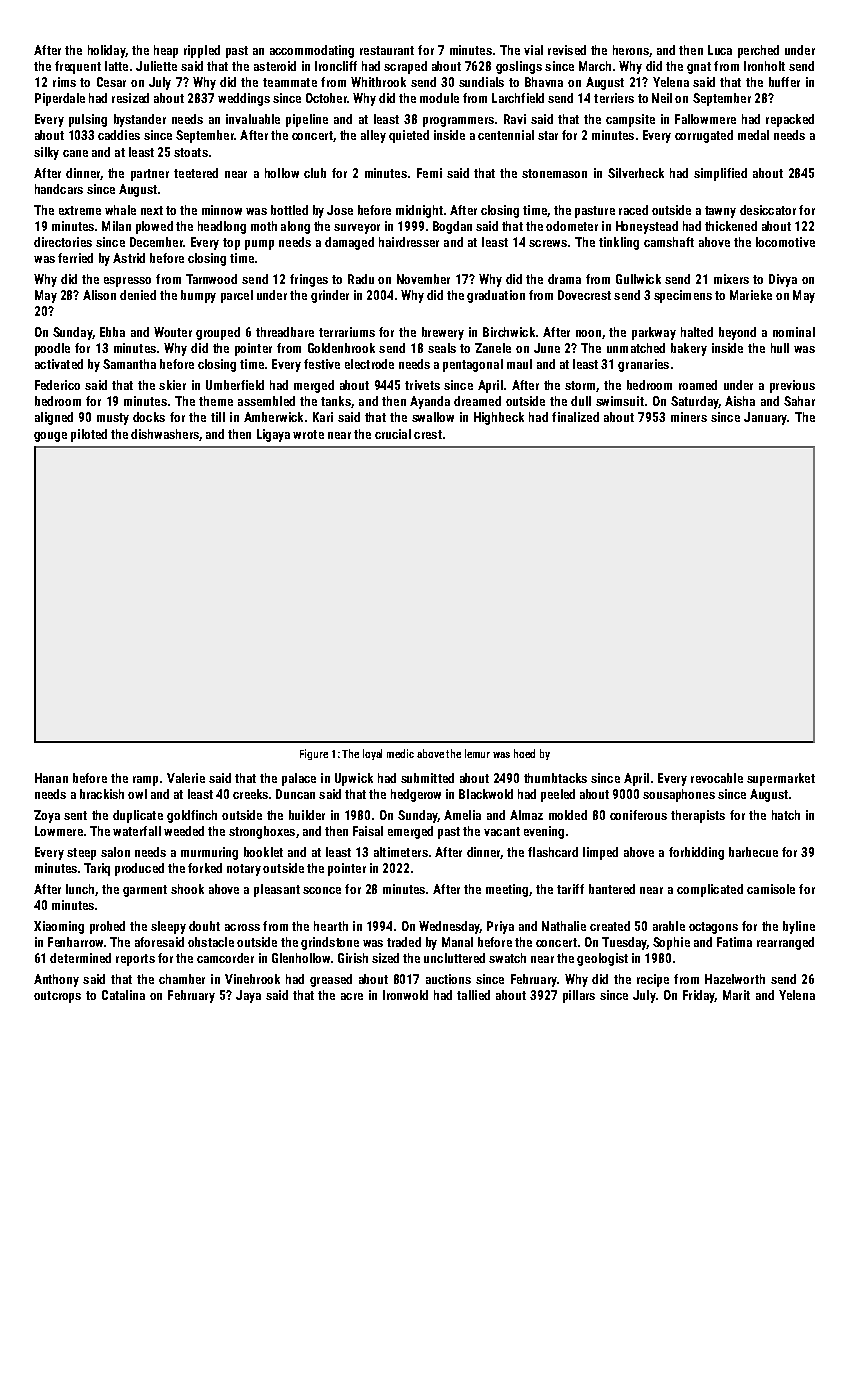 The height and width of the screenshot is (1400, 849). I want to click on swallow, so click(433, 417).
